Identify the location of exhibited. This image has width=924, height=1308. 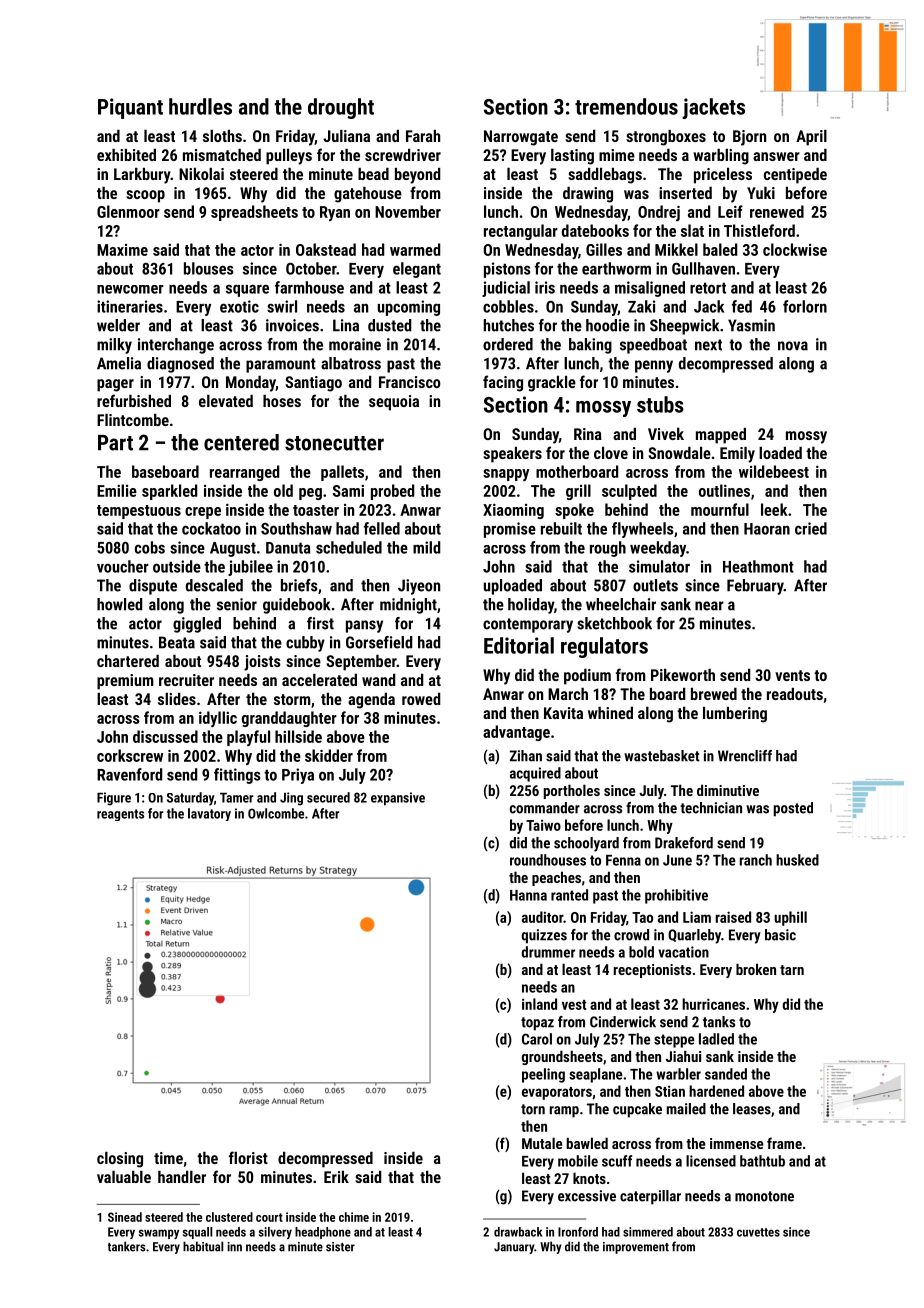
(126, 155).
